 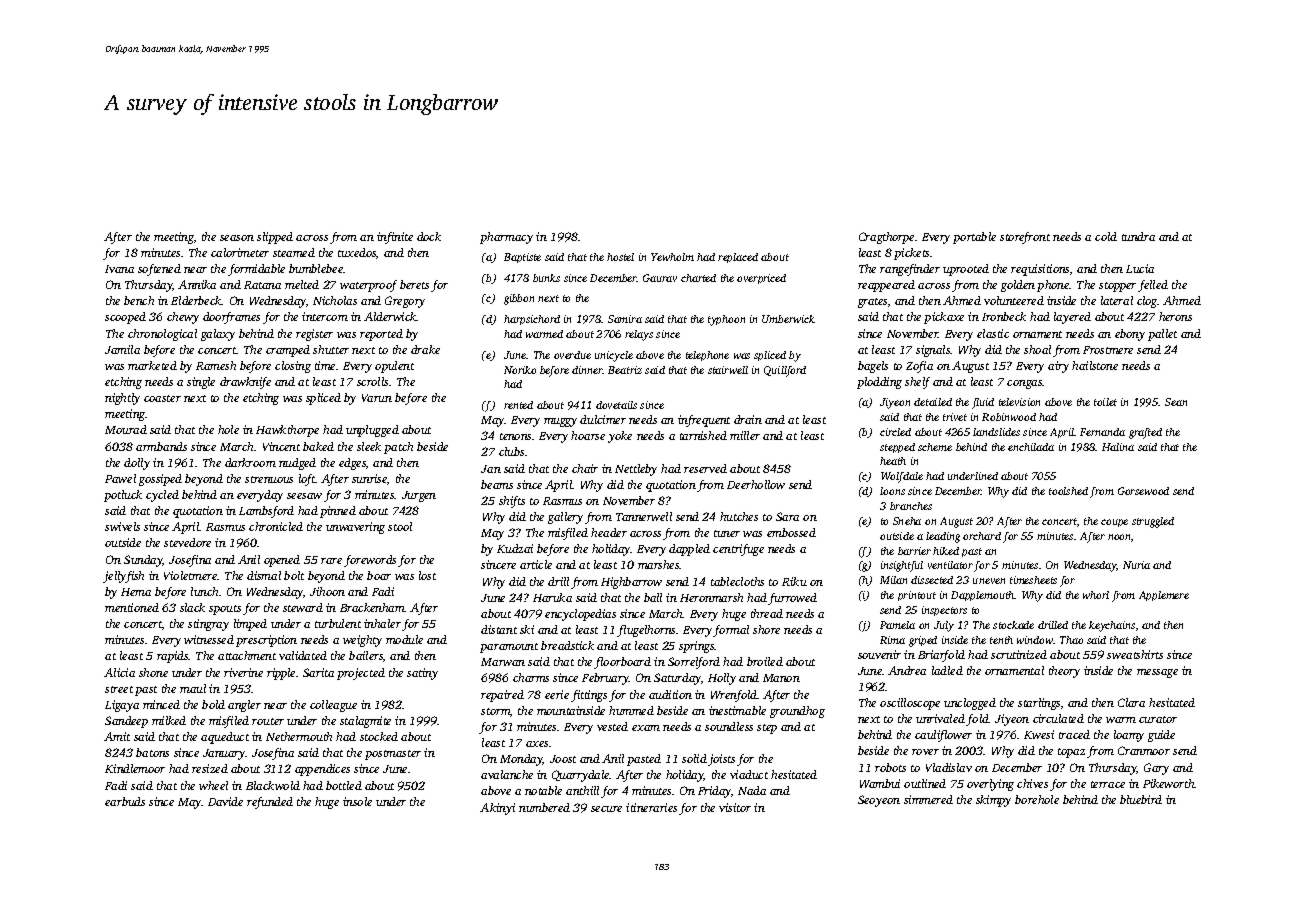 I want to click on Tannerwell, so click(x=644, y=516).
